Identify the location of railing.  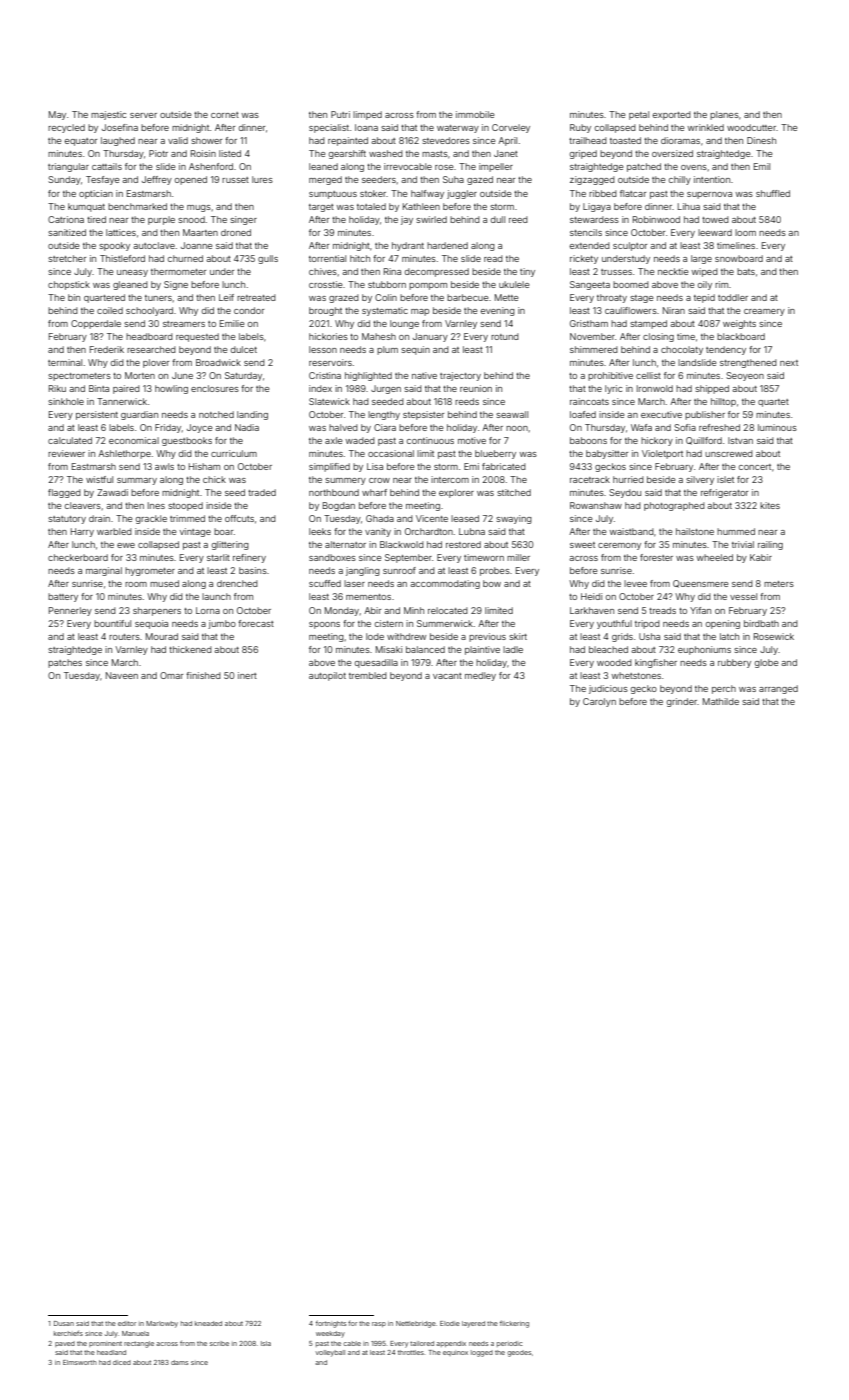
(770, 545).
